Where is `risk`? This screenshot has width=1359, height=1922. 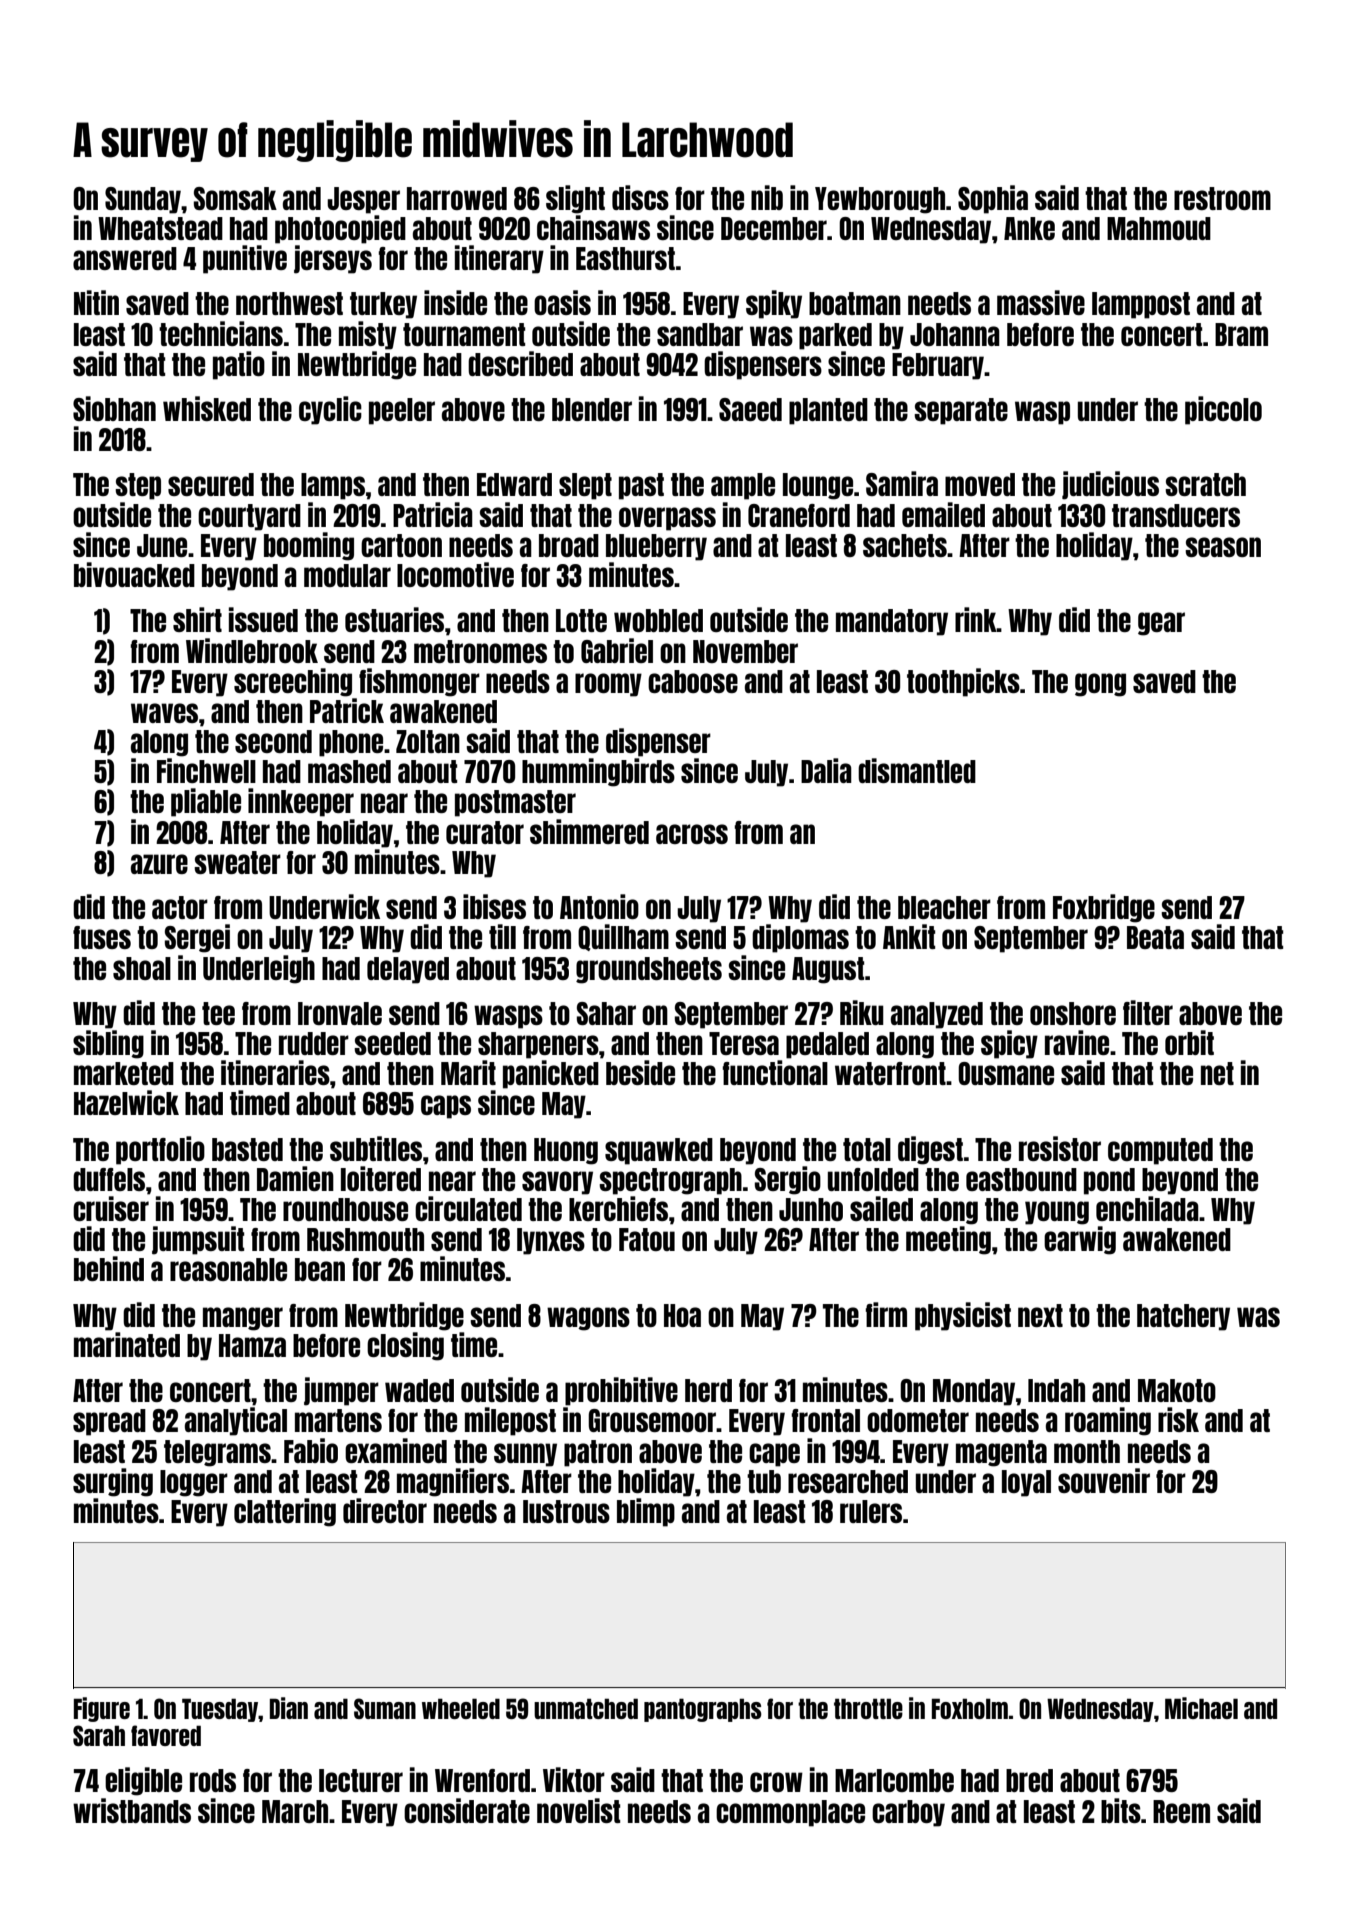
risk is located at coordinates (1178, 1419).
